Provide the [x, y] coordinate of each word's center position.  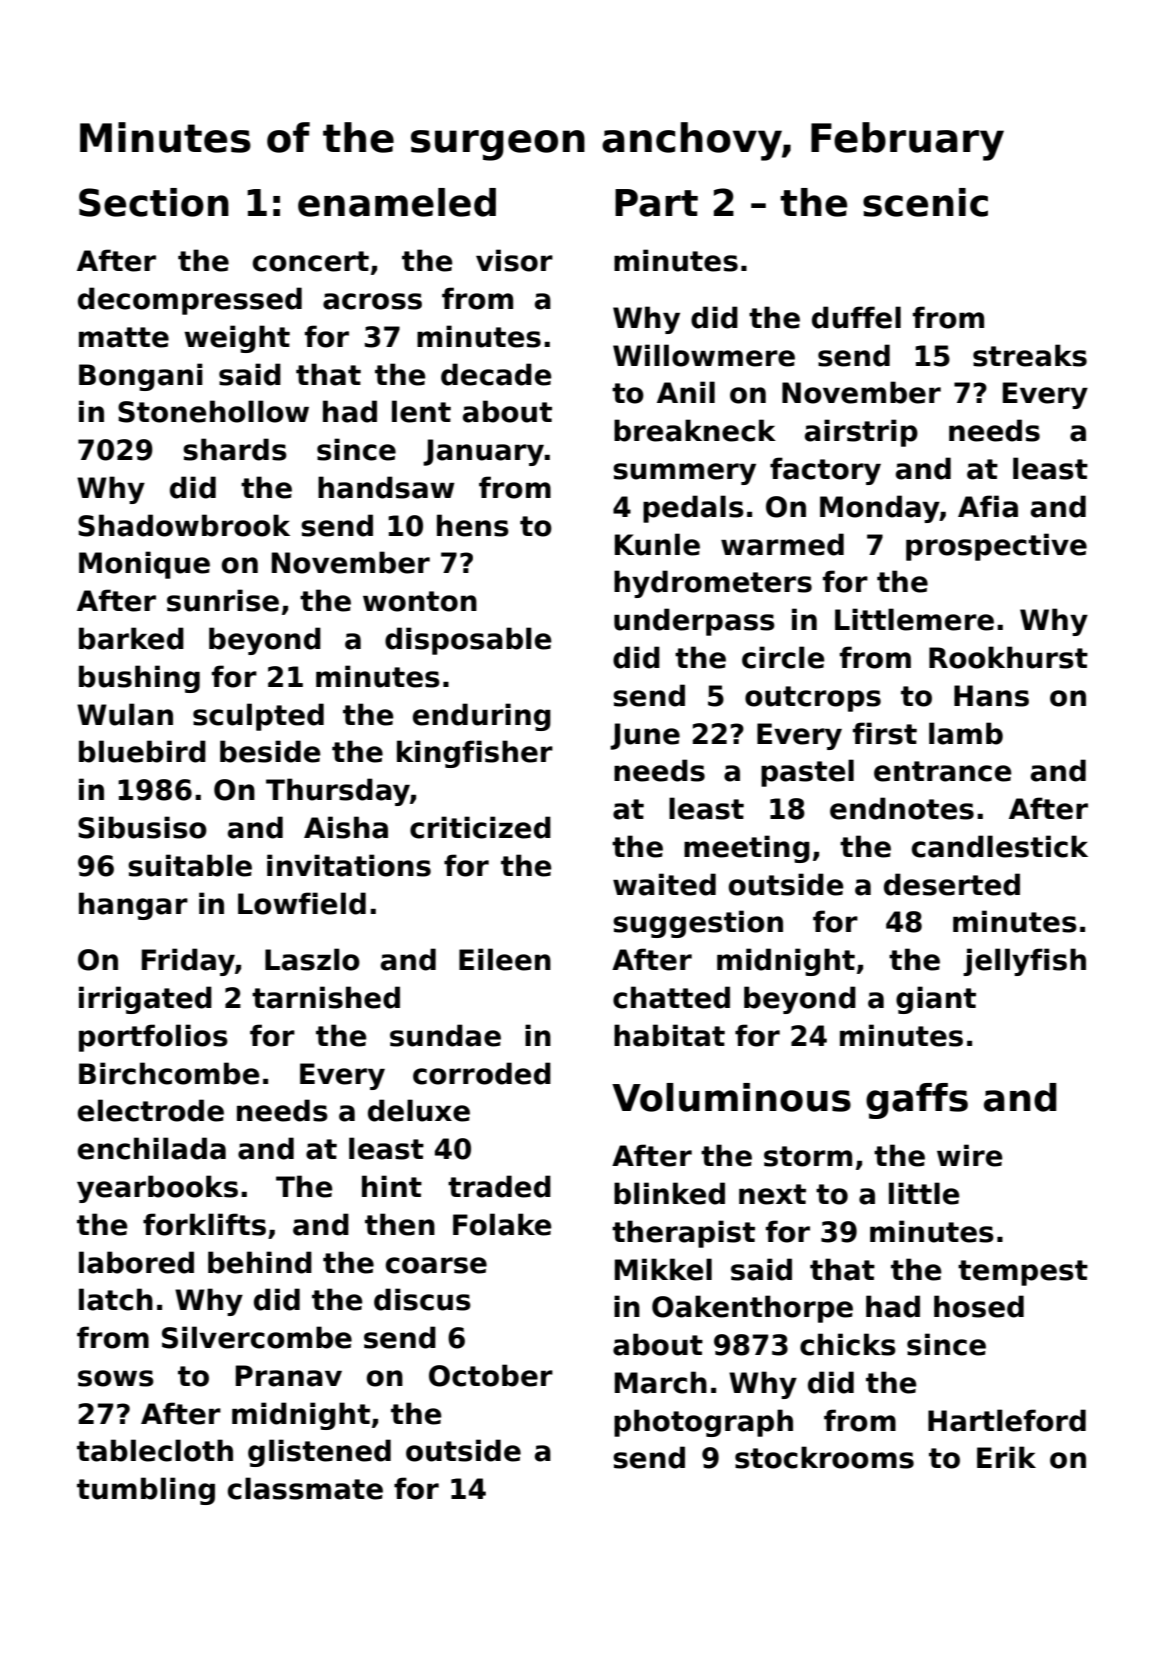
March [661, 1382]
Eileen [505, 959]
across [372, 301]
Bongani [141, 377]
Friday [188, 962]
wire [970, 1155]
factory [825, 471]
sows [116, 1378]
